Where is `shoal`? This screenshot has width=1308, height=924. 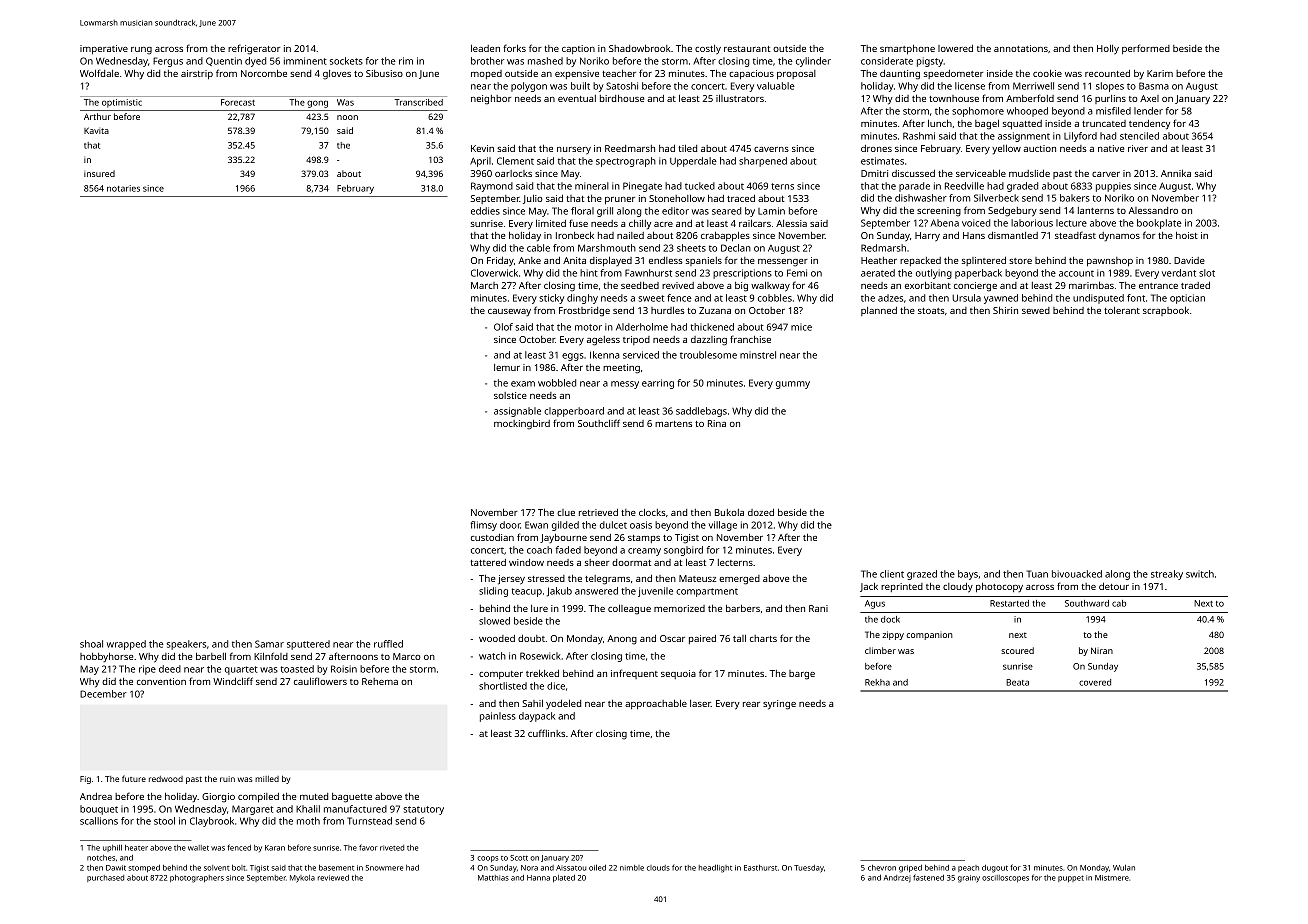
shoal is located at coordinates (91, 644).
